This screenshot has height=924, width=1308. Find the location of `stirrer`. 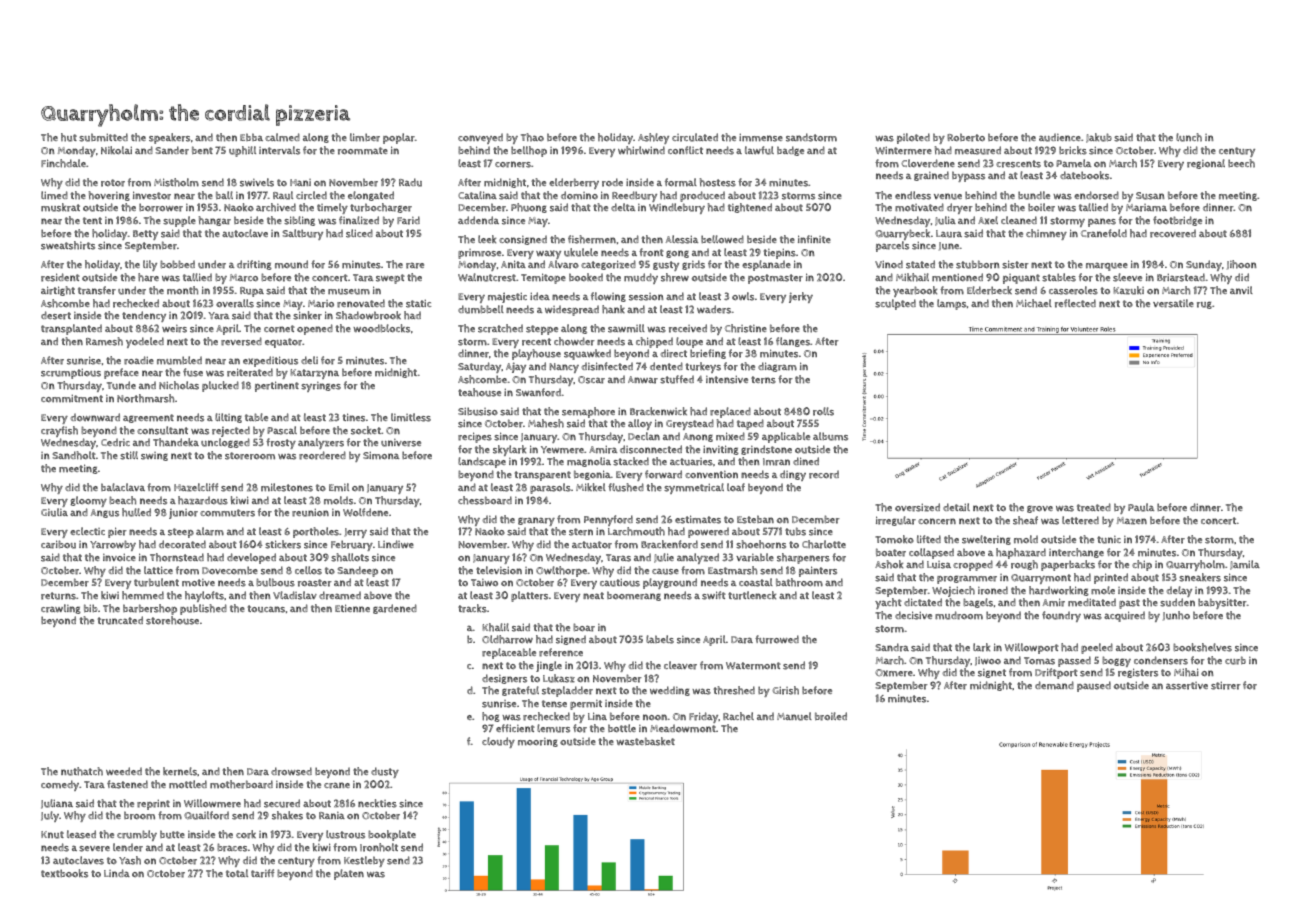

stirrer is located at coordinates (1226, 685).
